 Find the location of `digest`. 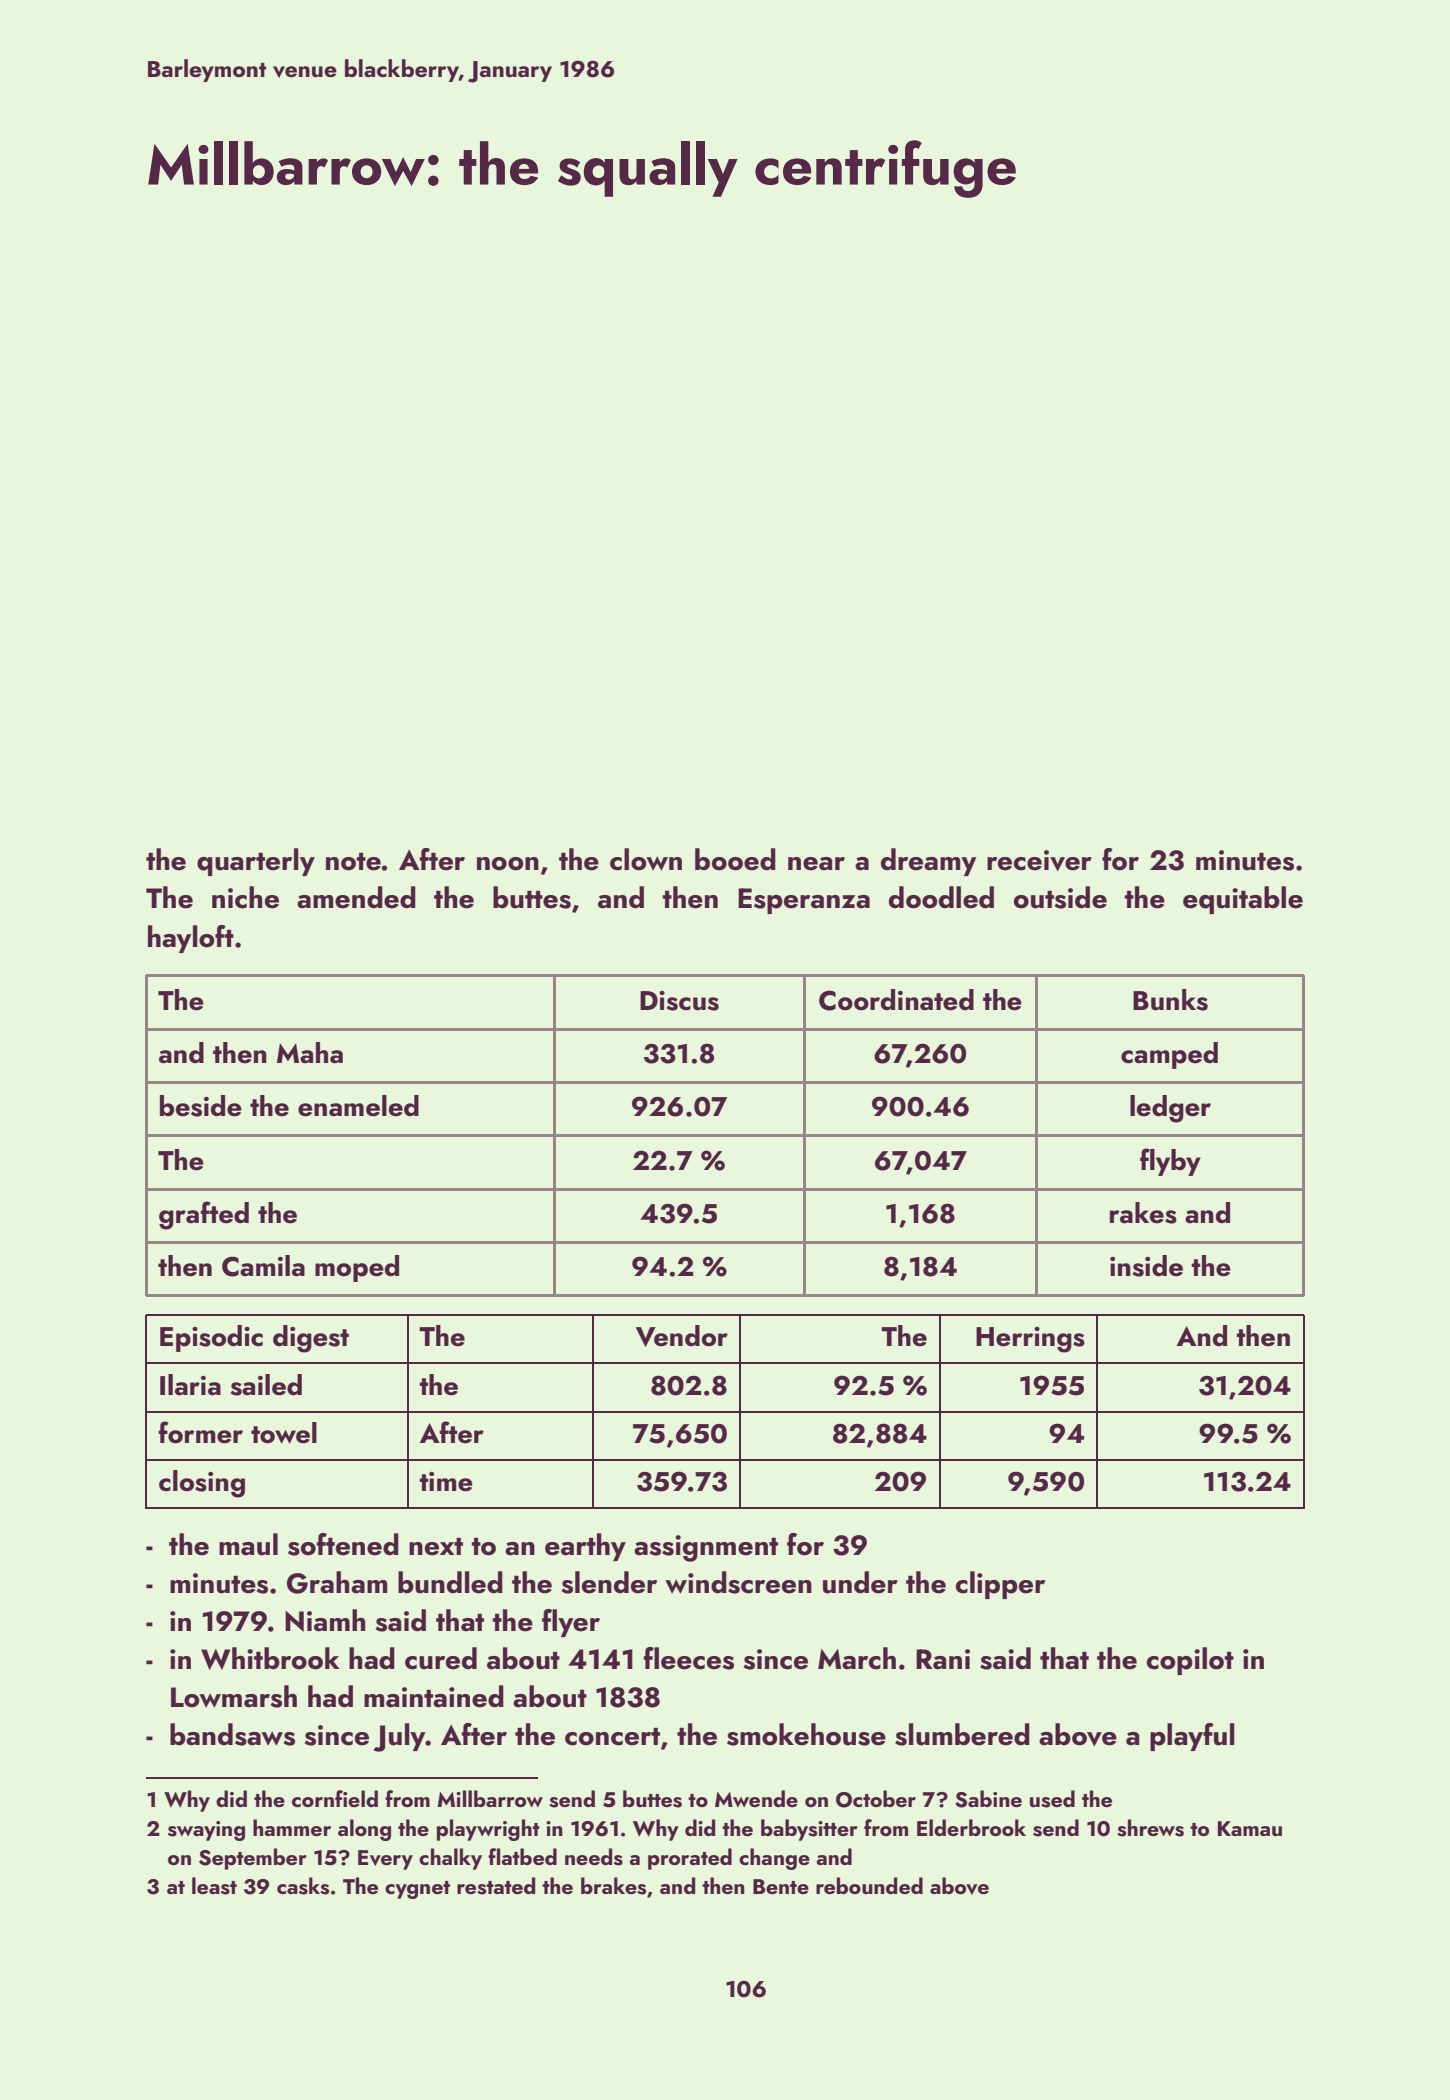

digest is located at coordinates (311, 1339).
